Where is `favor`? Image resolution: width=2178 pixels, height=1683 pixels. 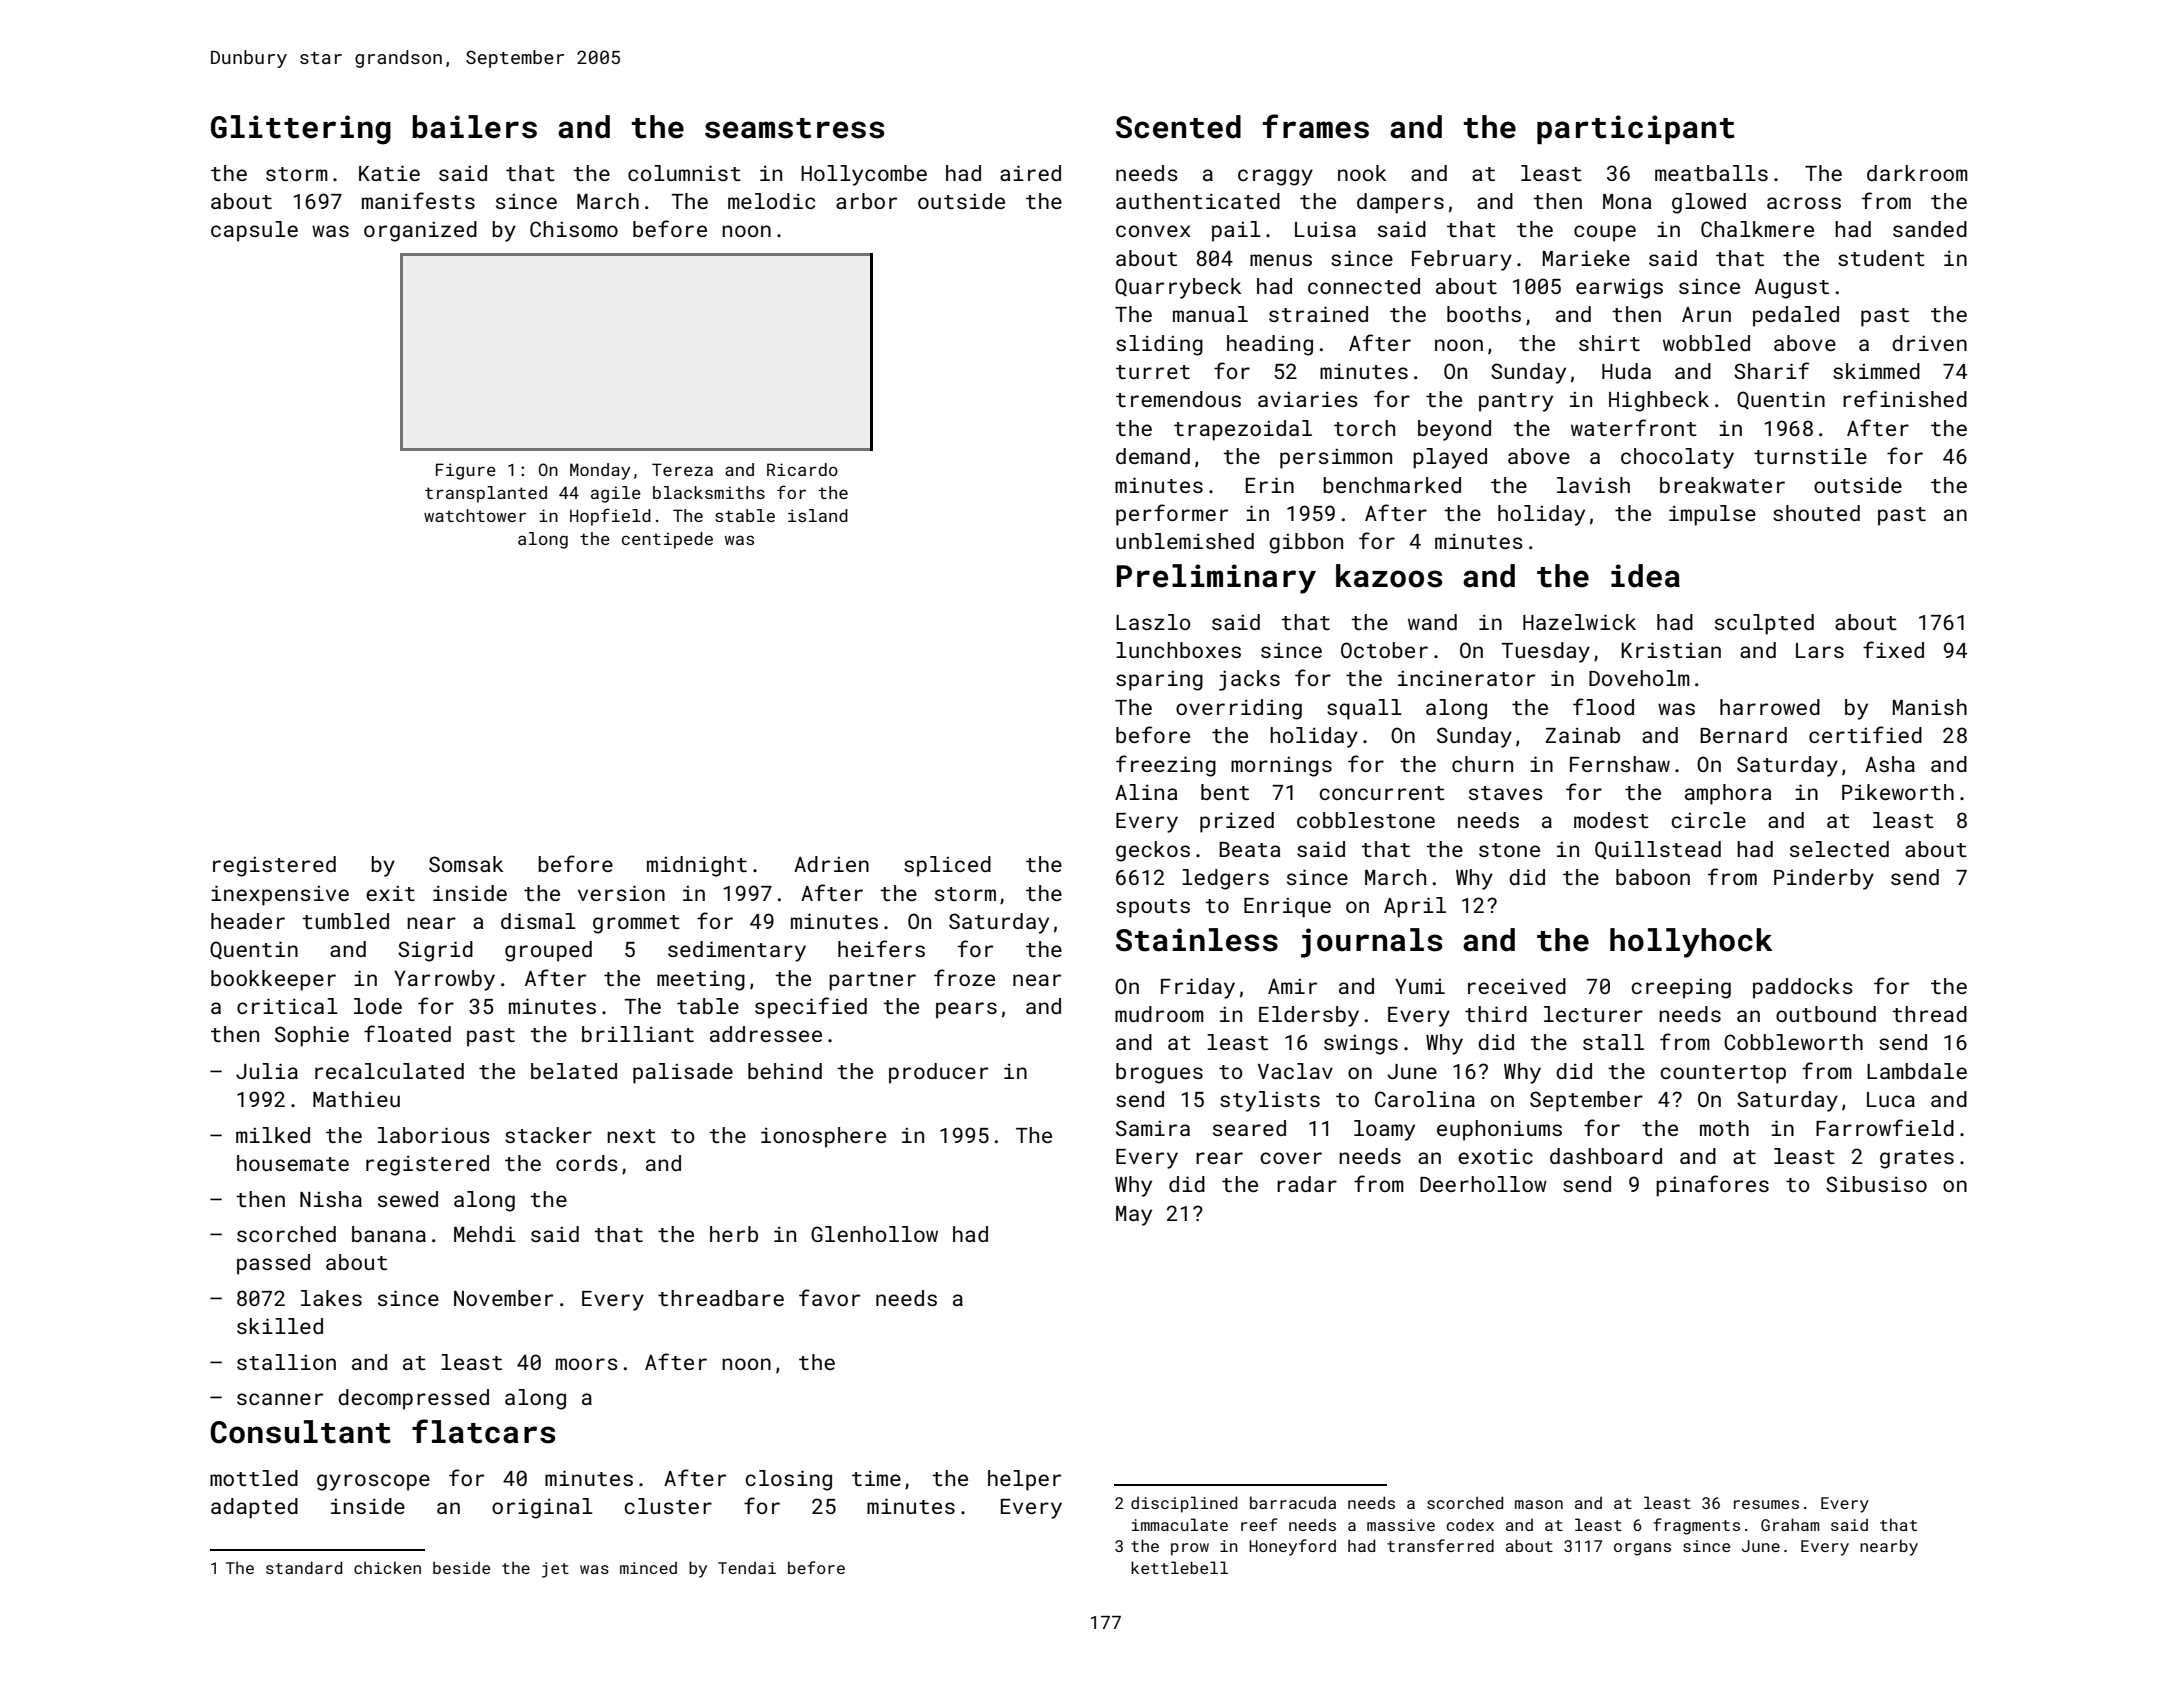 favor is located at coordinates (829, 1297).
